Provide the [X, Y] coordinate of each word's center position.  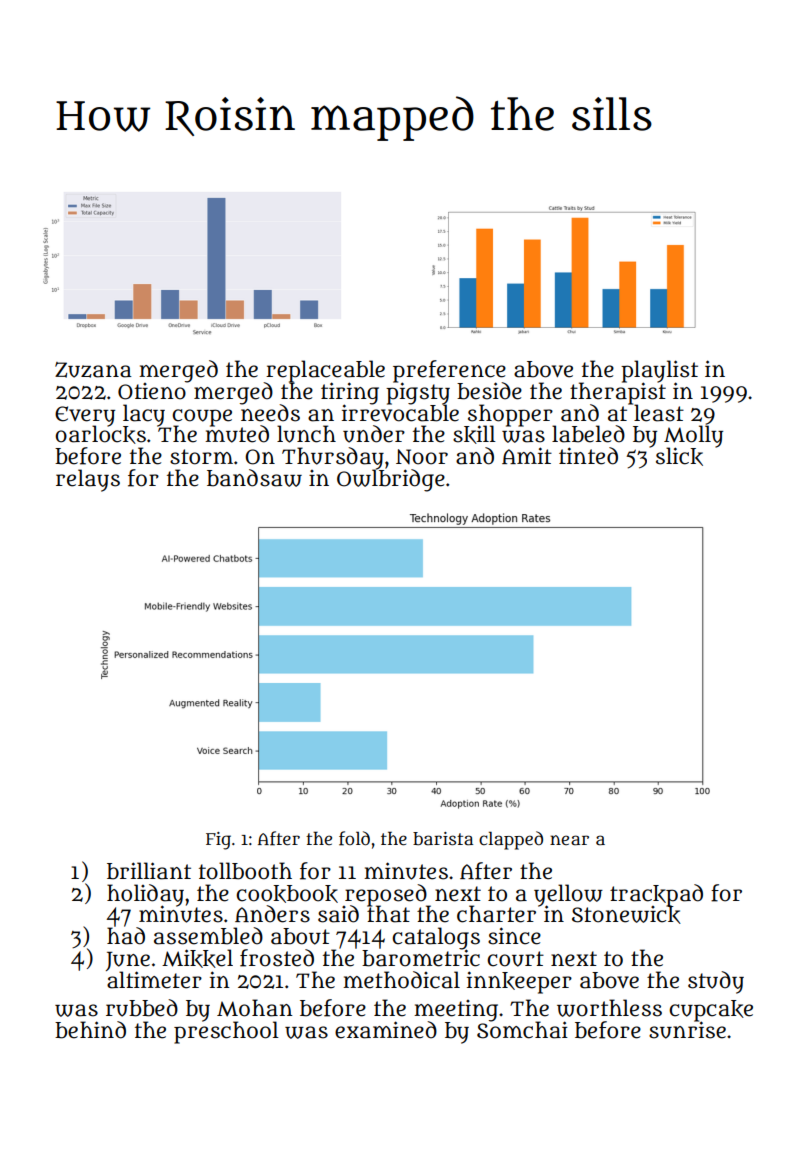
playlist [659, 371]
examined [386, 1030]
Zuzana [93, 370]
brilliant [149, 871]
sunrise [687, 1030]
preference [449, 371]
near [569, 840]
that [388, 914]
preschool [226, 1033]
